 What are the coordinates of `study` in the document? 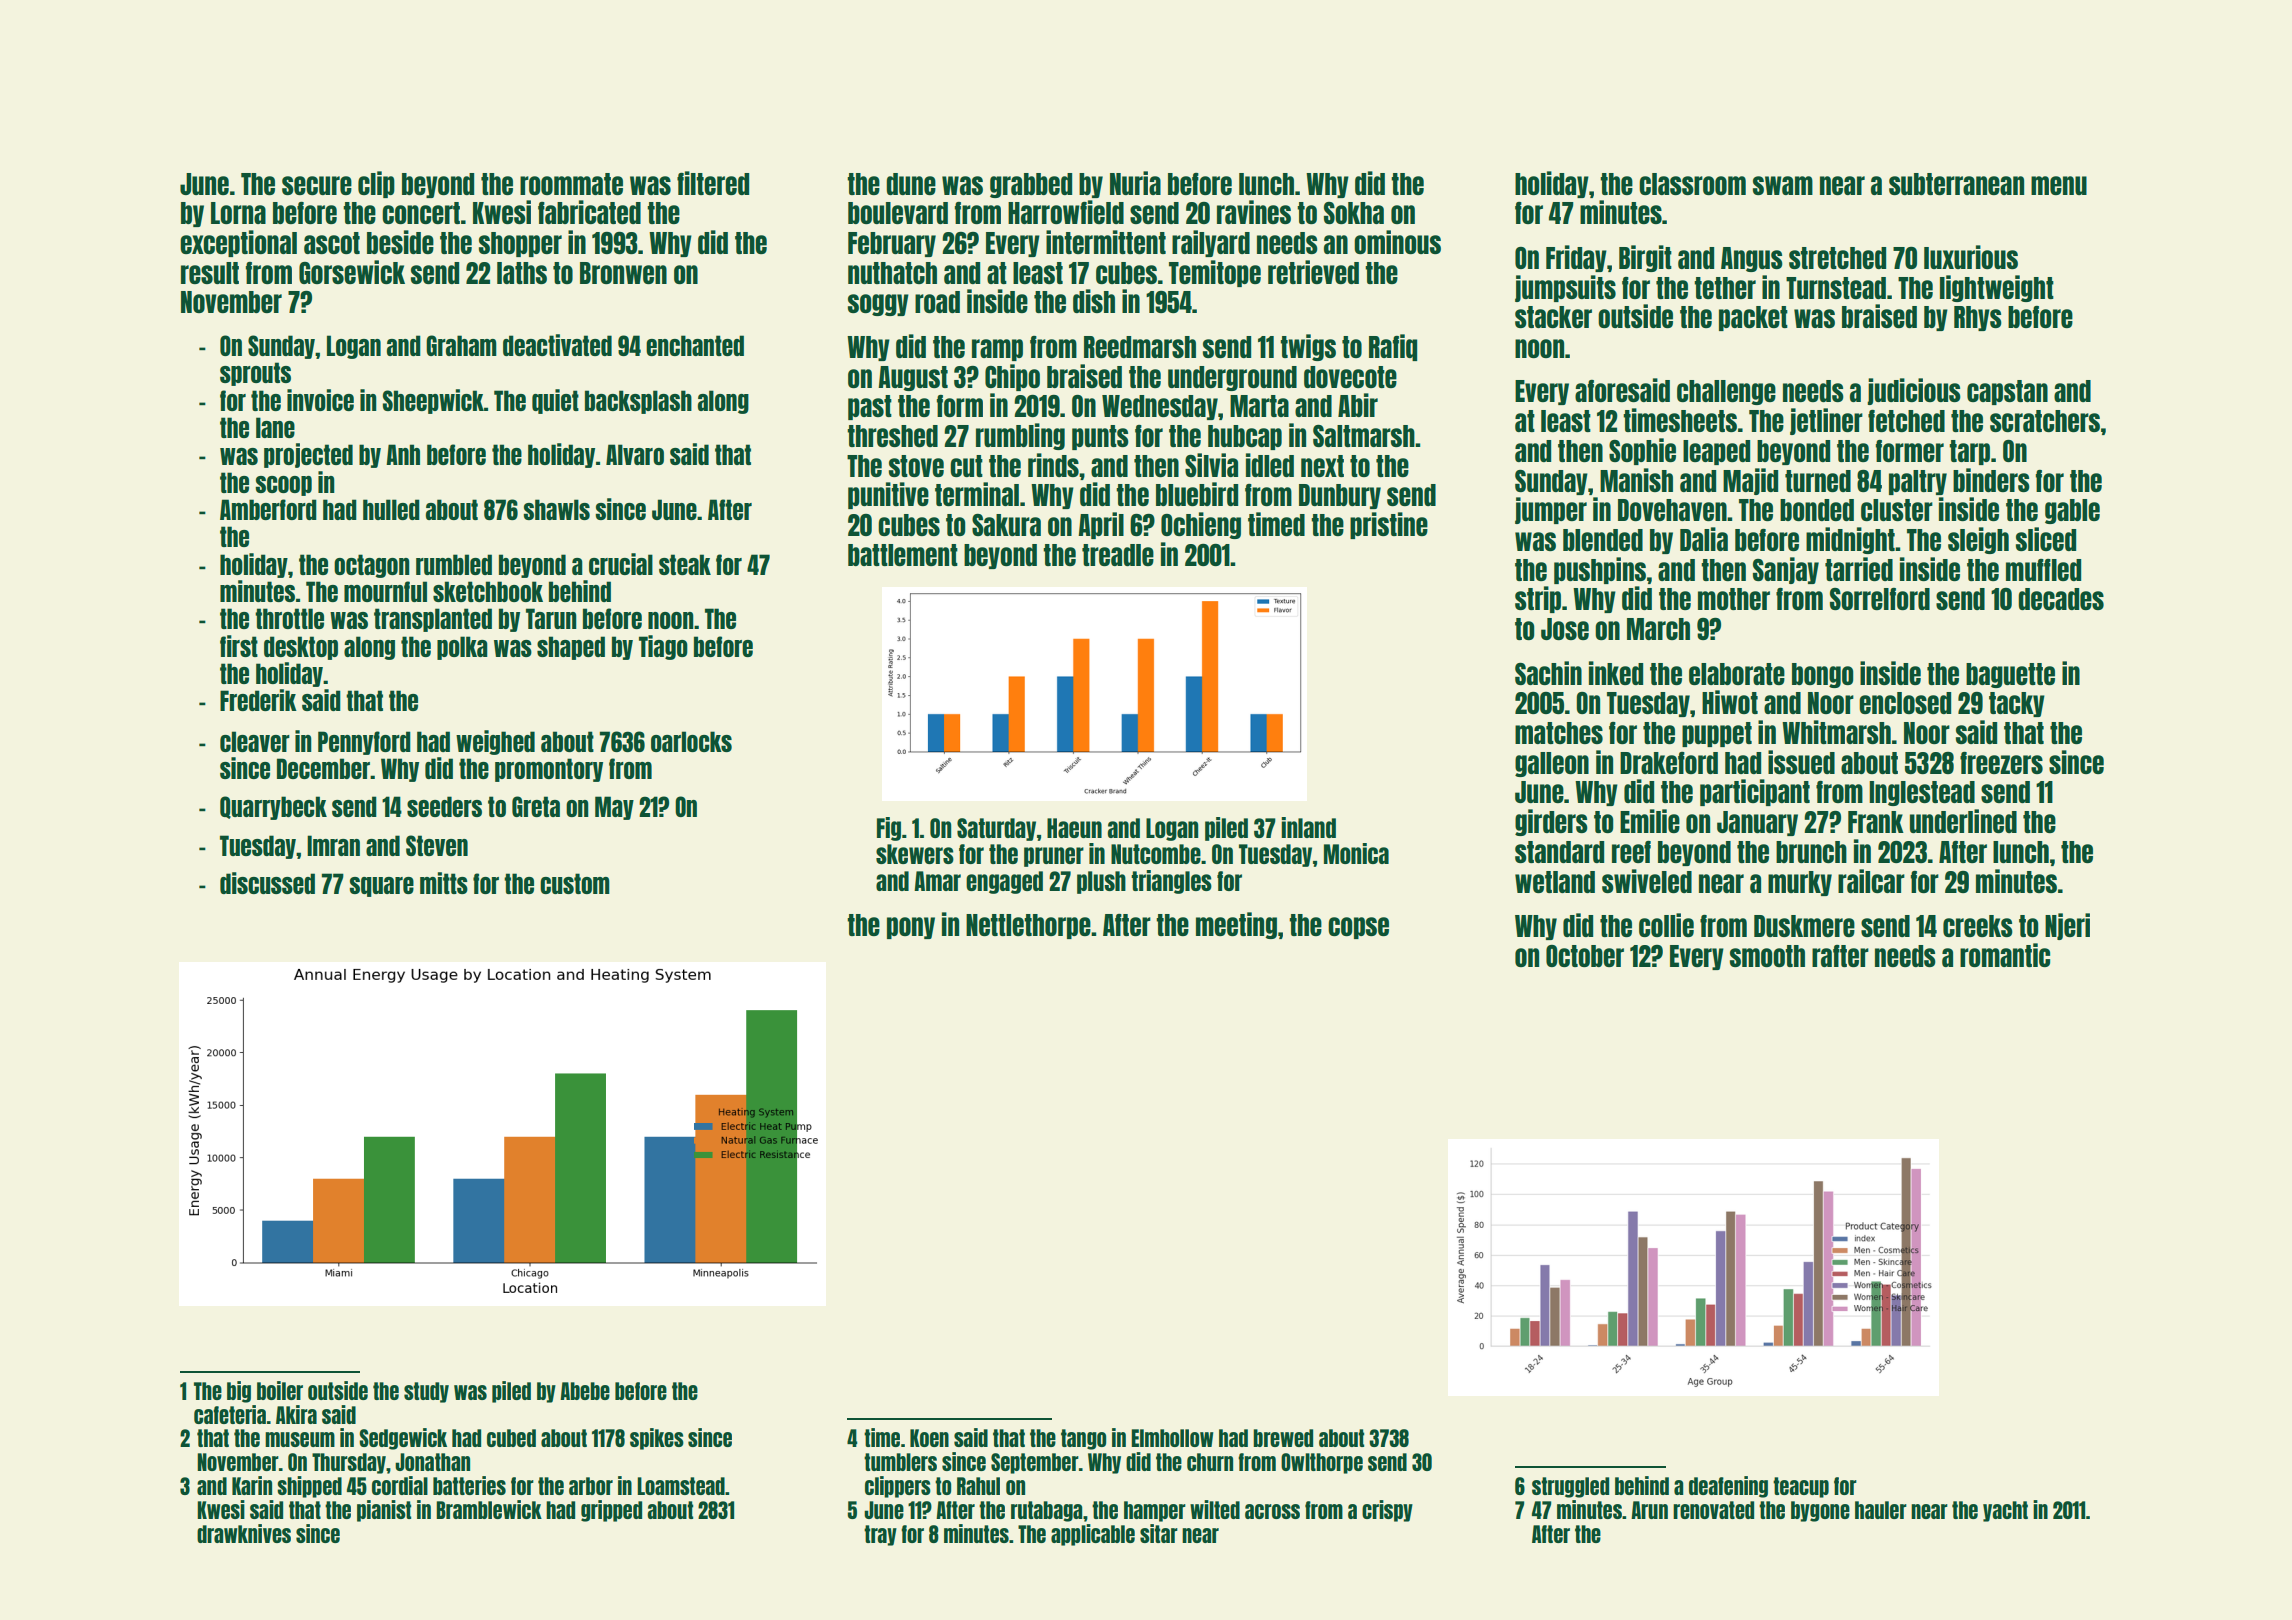 It's located at (426, 1392).
